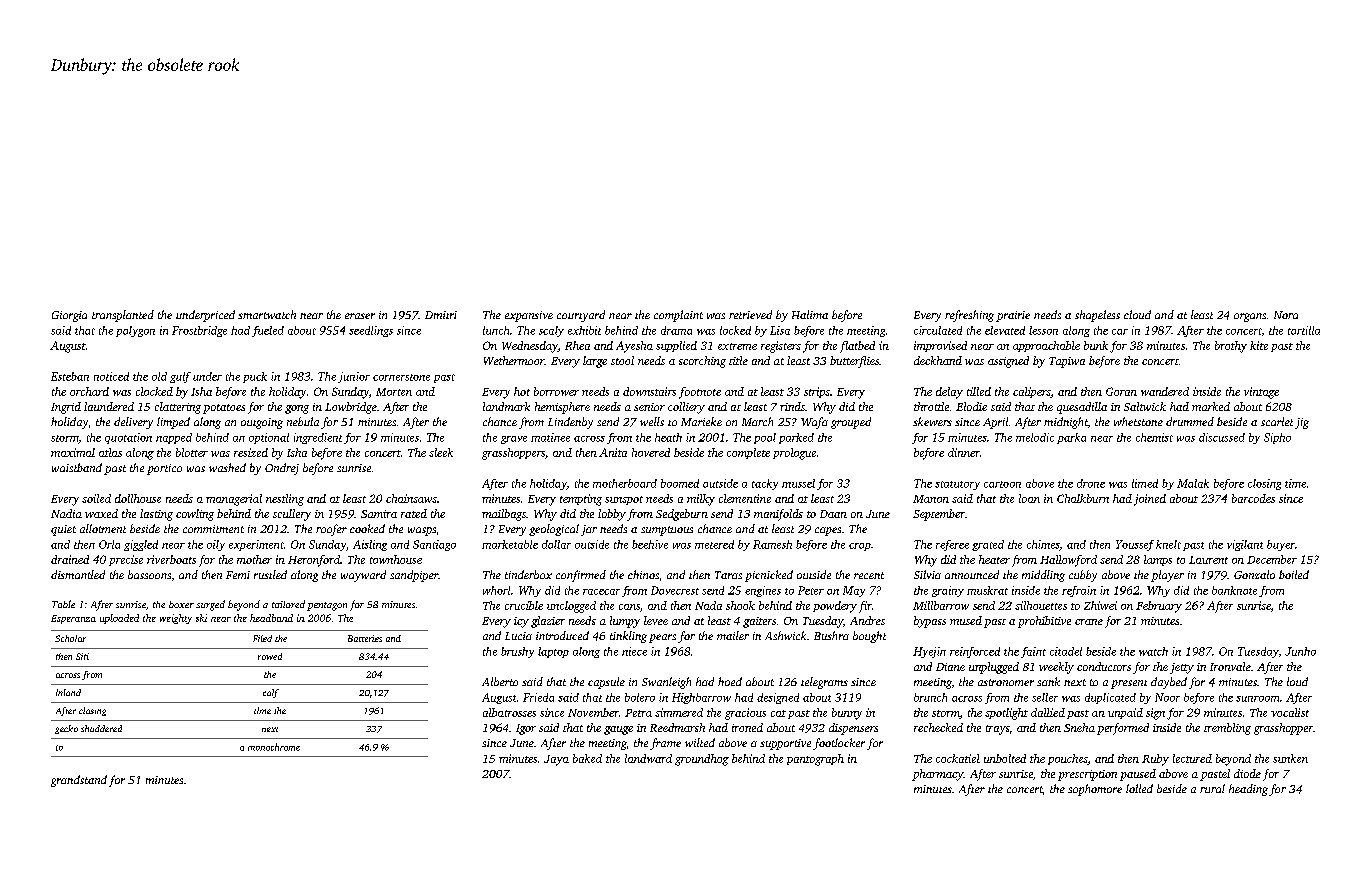  Describe the element at coordinates (1227, 729) in the document. I see `trembling` at that location.
